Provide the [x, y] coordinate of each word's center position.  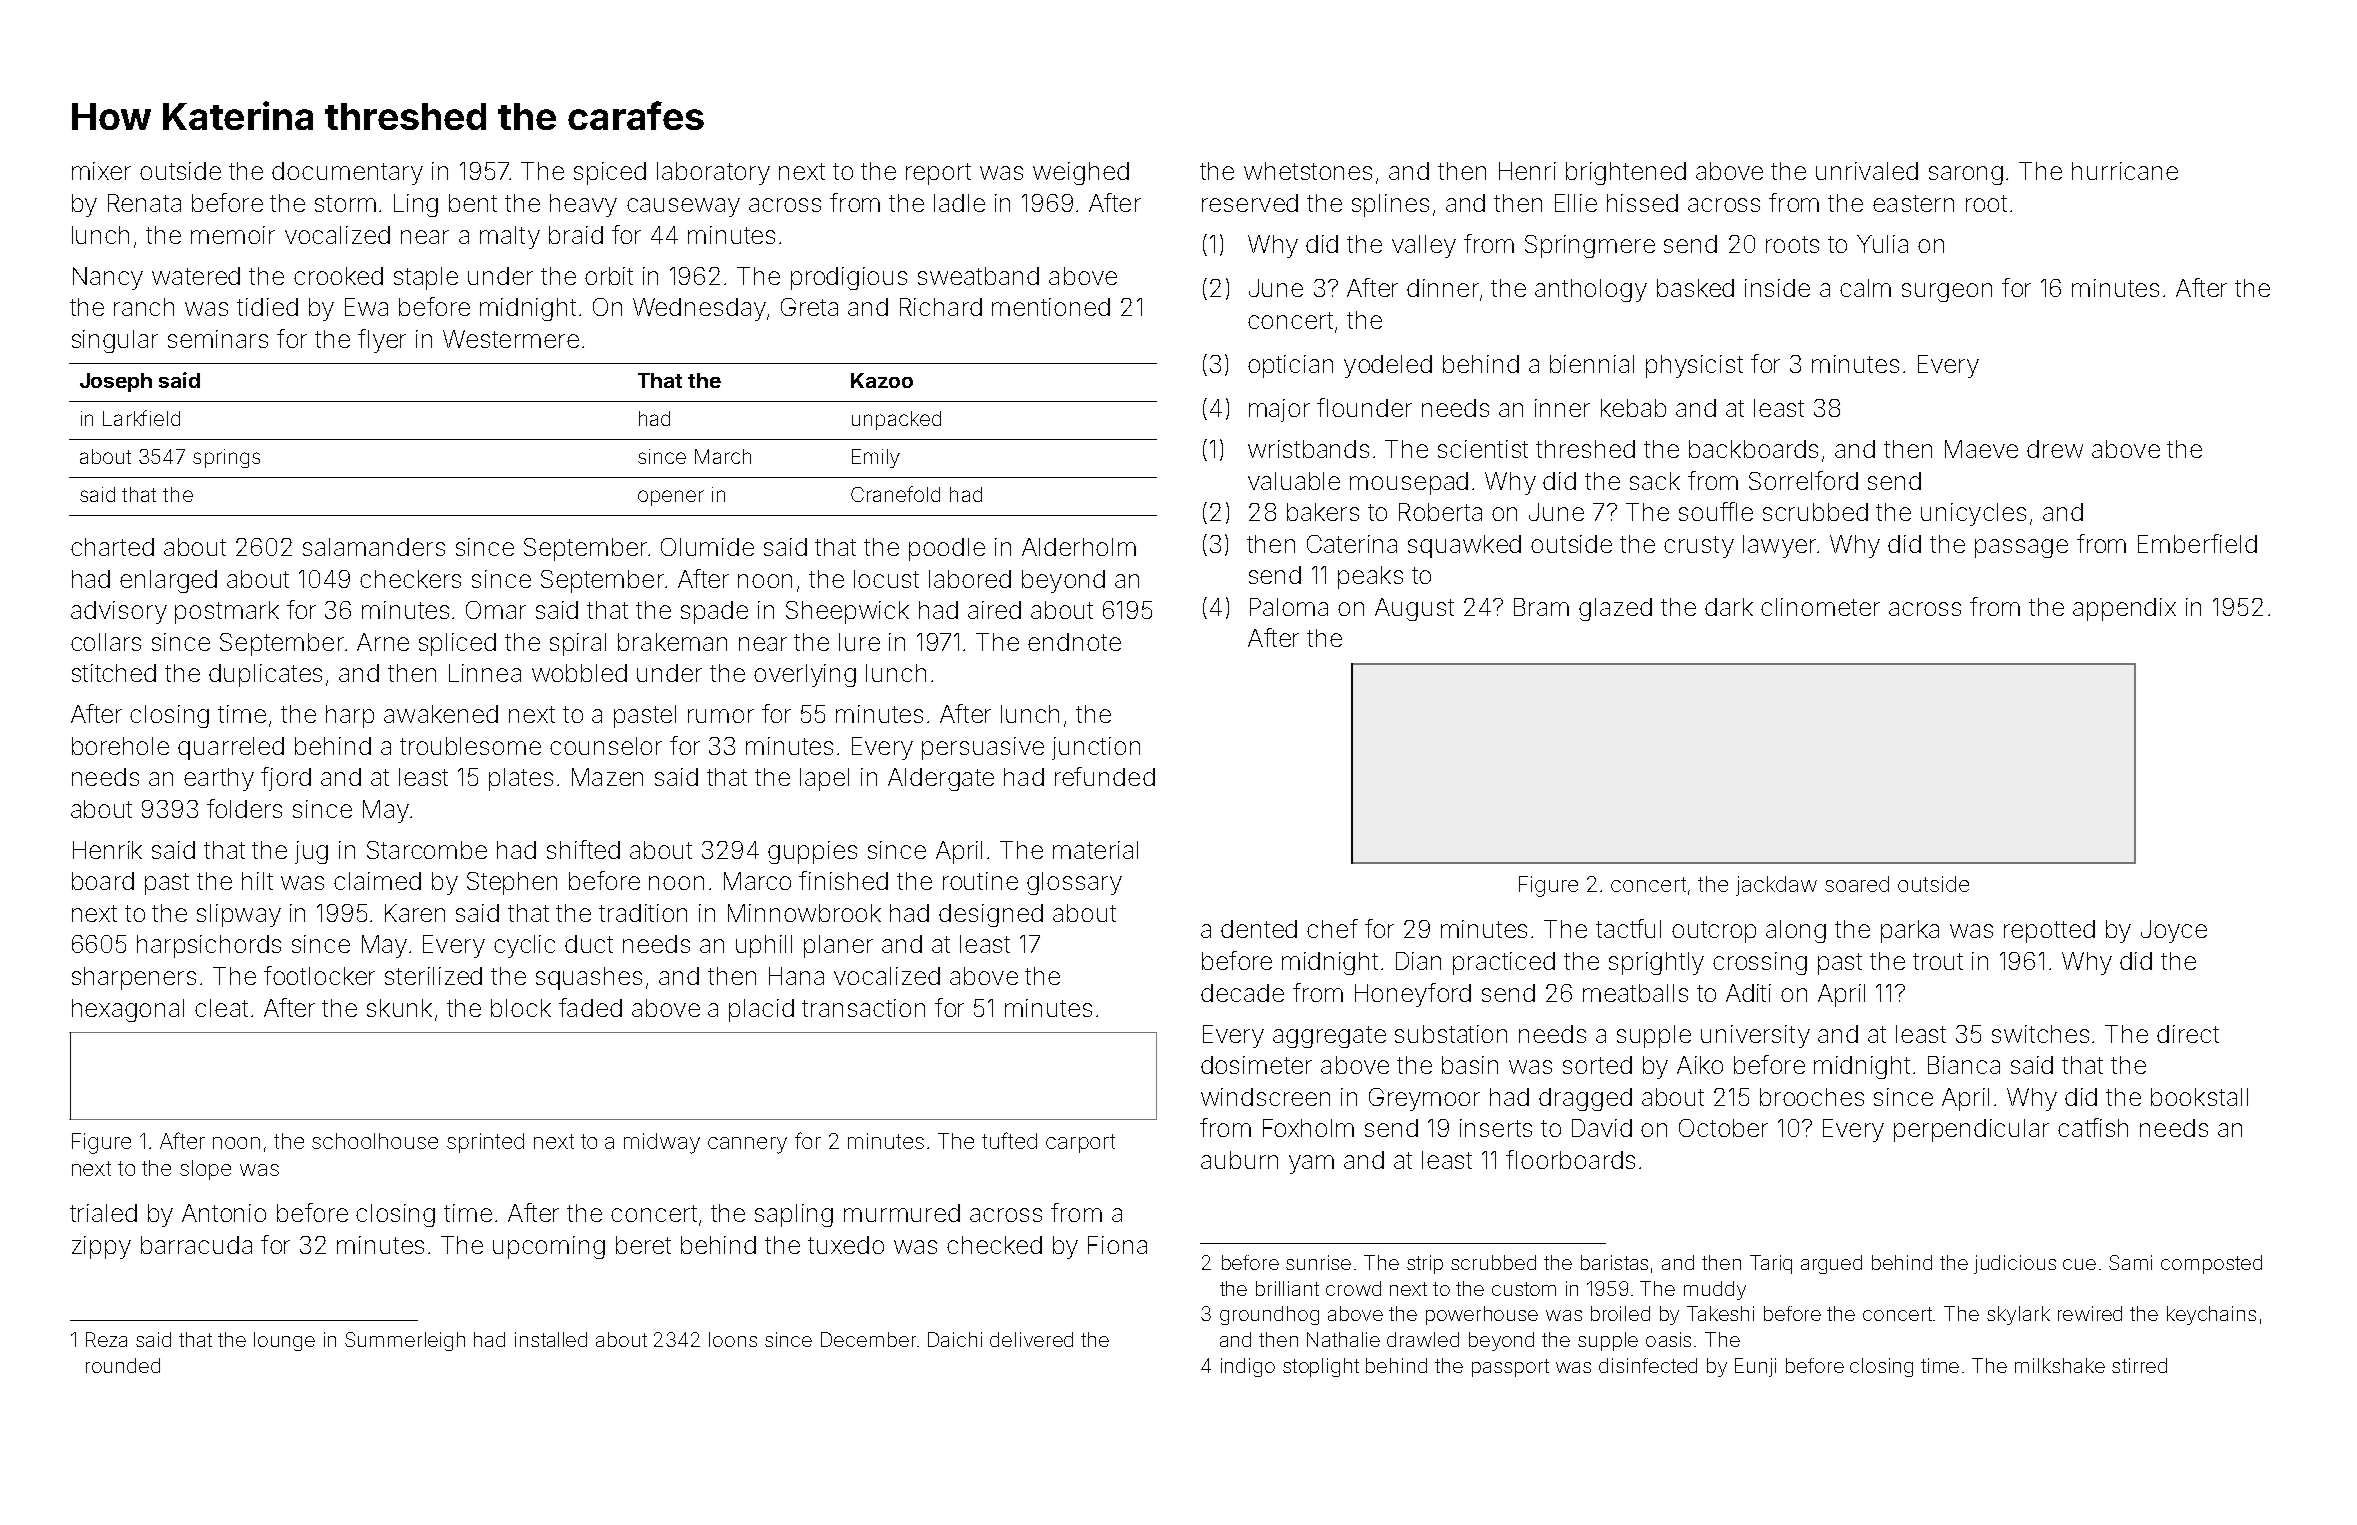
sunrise [1318, 1262]
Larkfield [141, 418]
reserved [1250, 203]
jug [311, 852]
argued [1831, 1264]
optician [1290, 366]
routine [980, 881]
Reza [106, 1339]
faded [590, 1007]
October [1723, 1128]
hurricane [2125, 171]
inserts [1496, 1128]
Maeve [1981, 449]
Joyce [2174, 931]
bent [473, 203]
